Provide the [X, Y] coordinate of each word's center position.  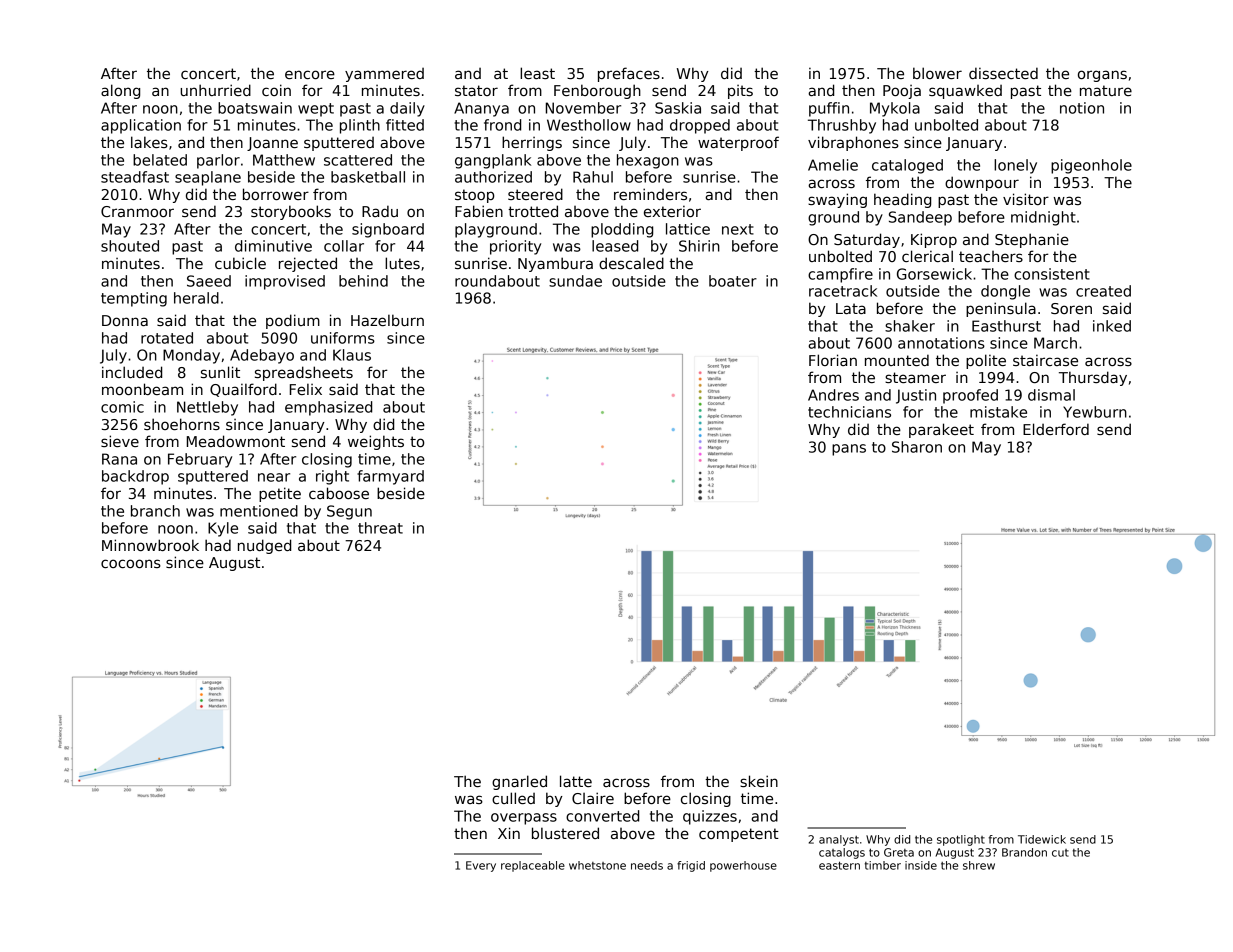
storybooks [291, 212]
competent [739, 835]
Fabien [479, 211]
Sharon [917, 447]
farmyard [390, 477]
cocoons [131, 563]
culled [513, 798]
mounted [897, 360]
